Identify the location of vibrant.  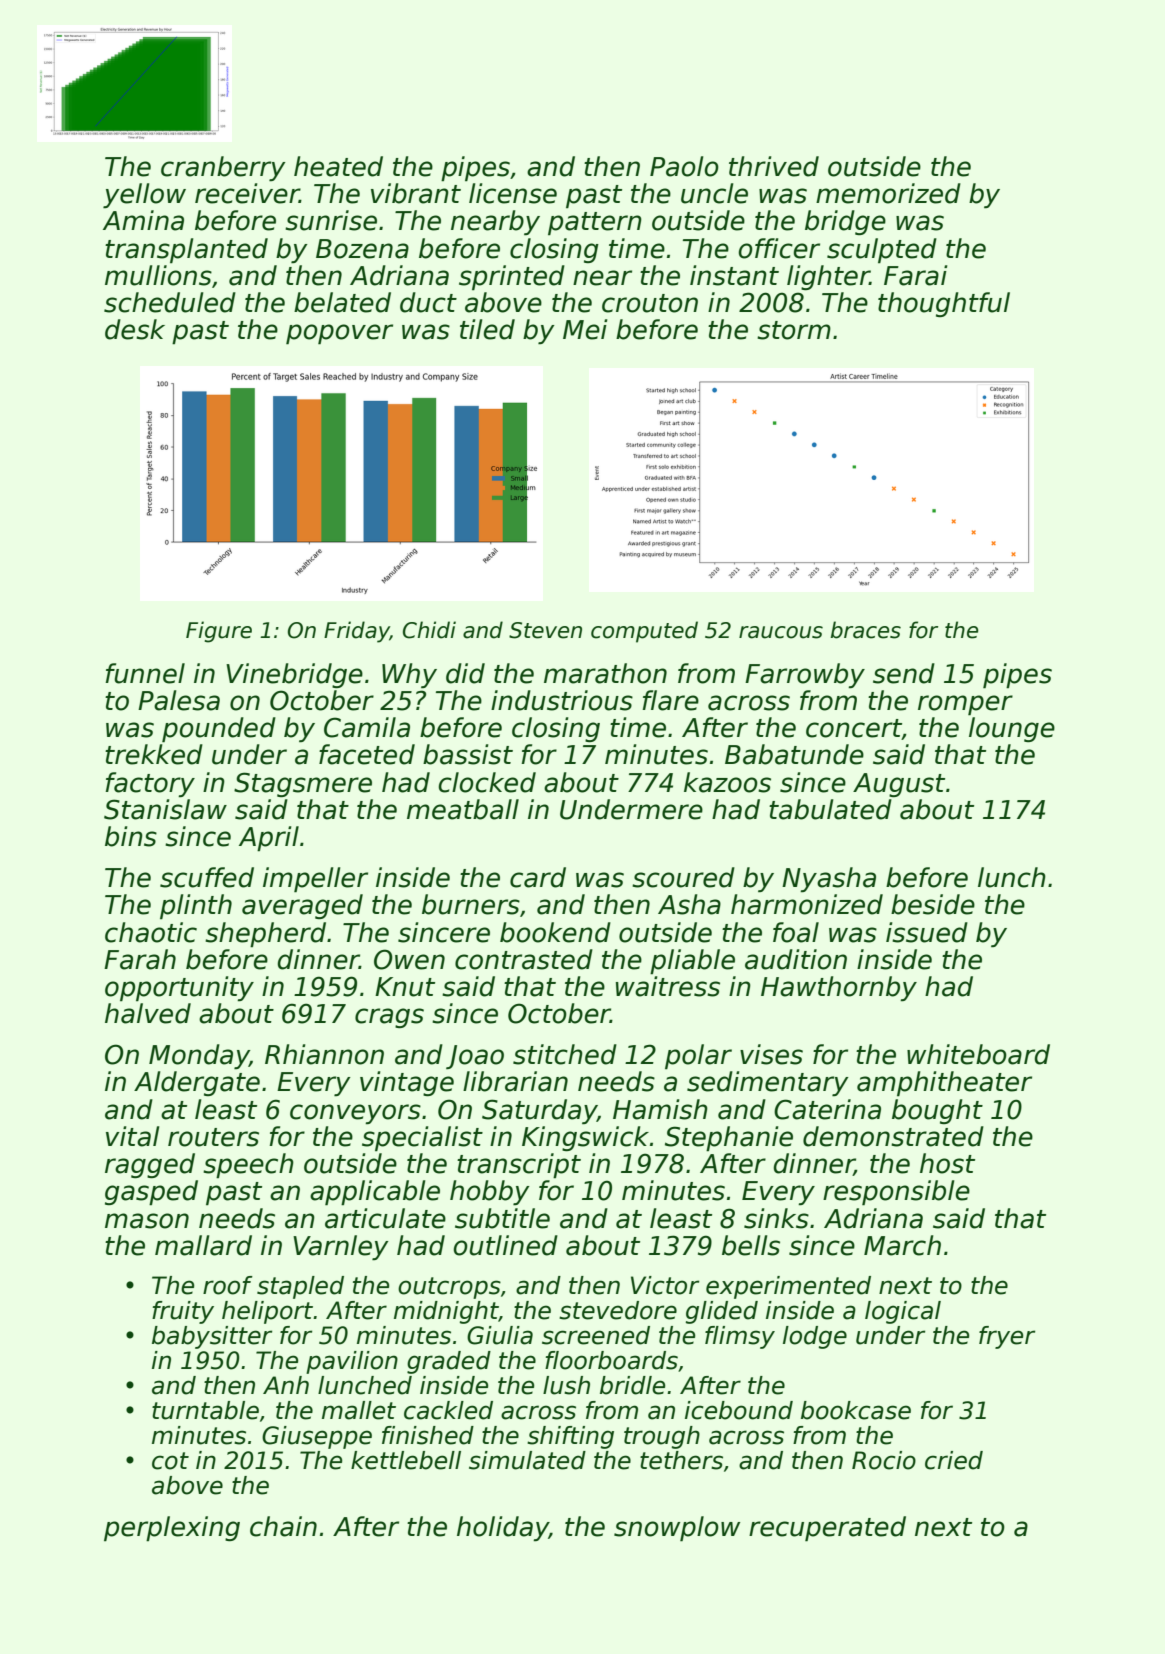
(416, 193).
